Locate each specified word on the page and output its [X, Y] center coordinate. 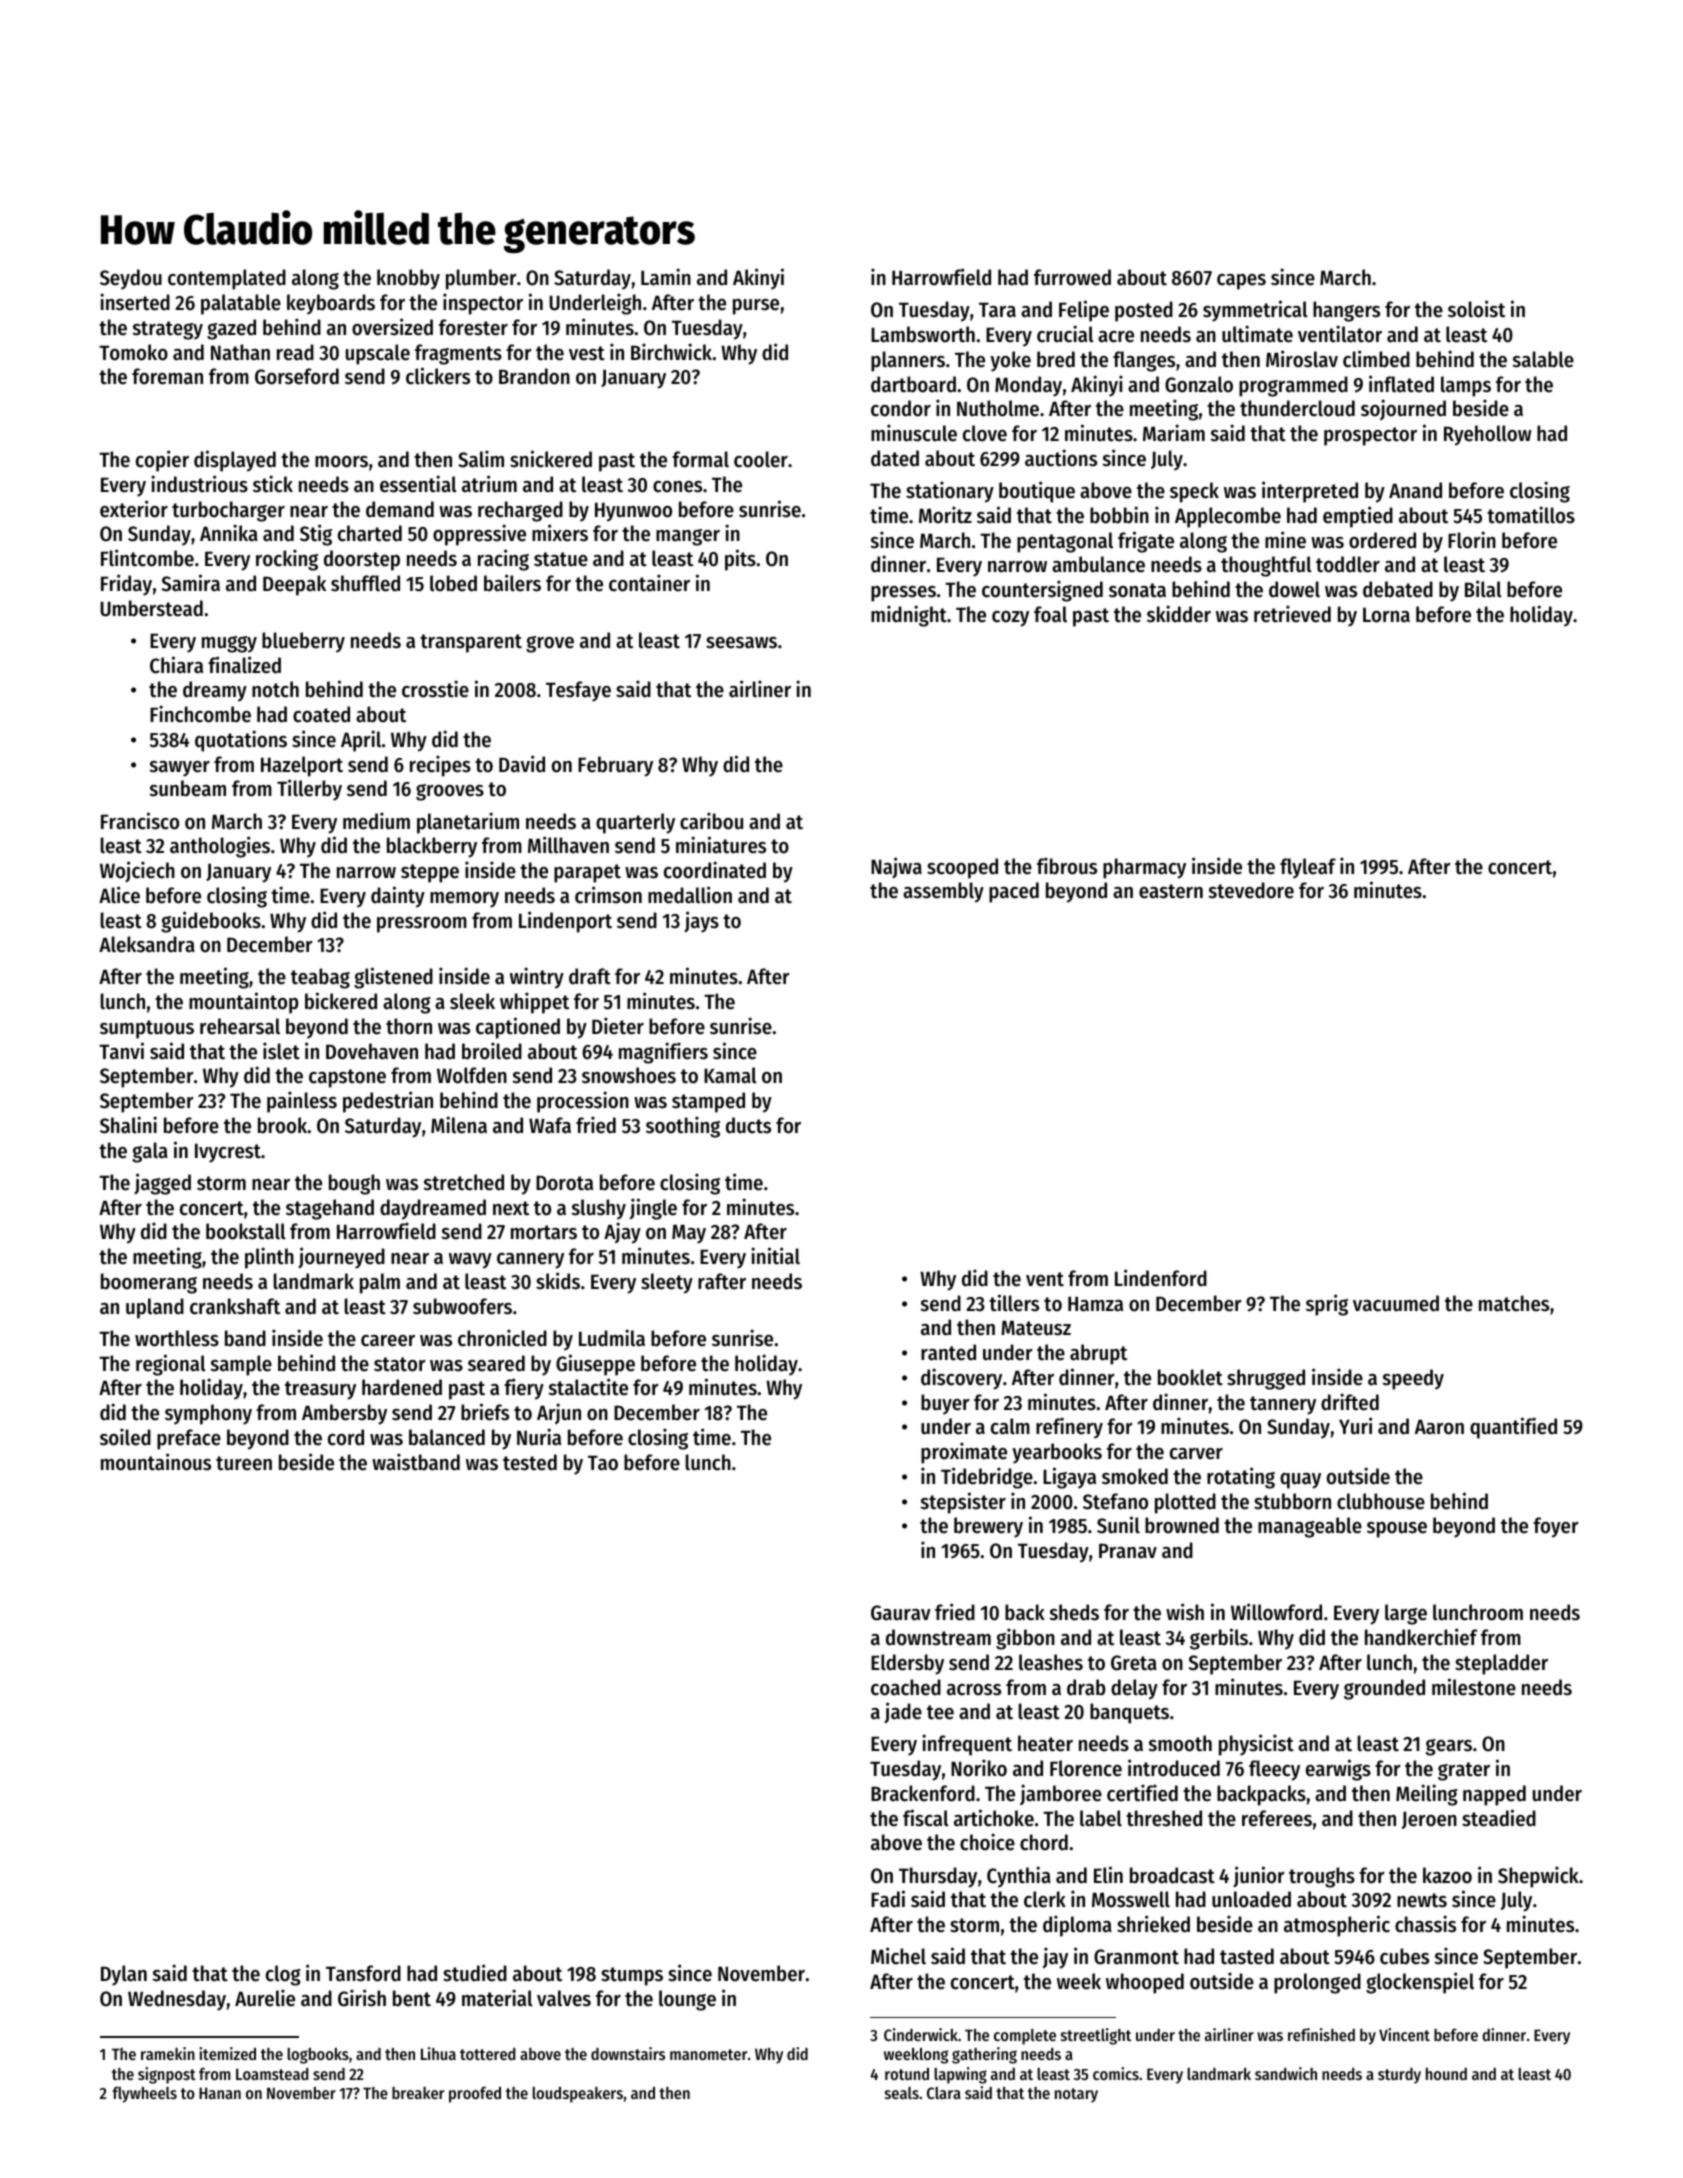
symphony [208, 1414]
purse [756, 307]
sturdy [1399, 2076]
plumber [481, 279]
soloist [1476, 309]
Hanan [220, 2093]
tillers [1014, 1303]
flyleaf [1308, 868]
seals [902, 2093]
